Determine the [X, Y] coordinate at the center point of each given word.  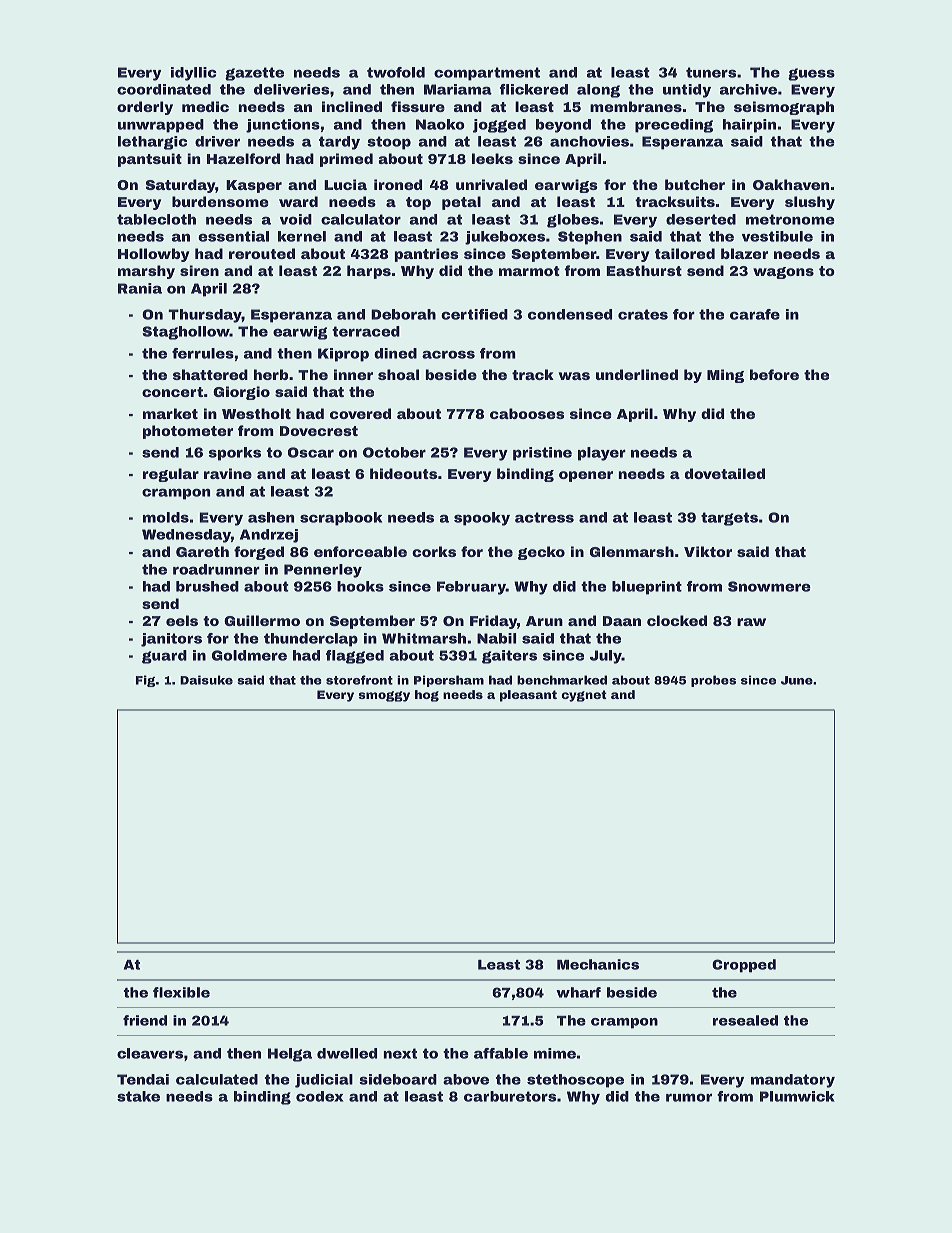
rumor [689, 1098]
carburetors [510, 1096]
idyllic [194, 74]
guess [811, 74]
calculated [217, 1079]
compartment [487, 74]
